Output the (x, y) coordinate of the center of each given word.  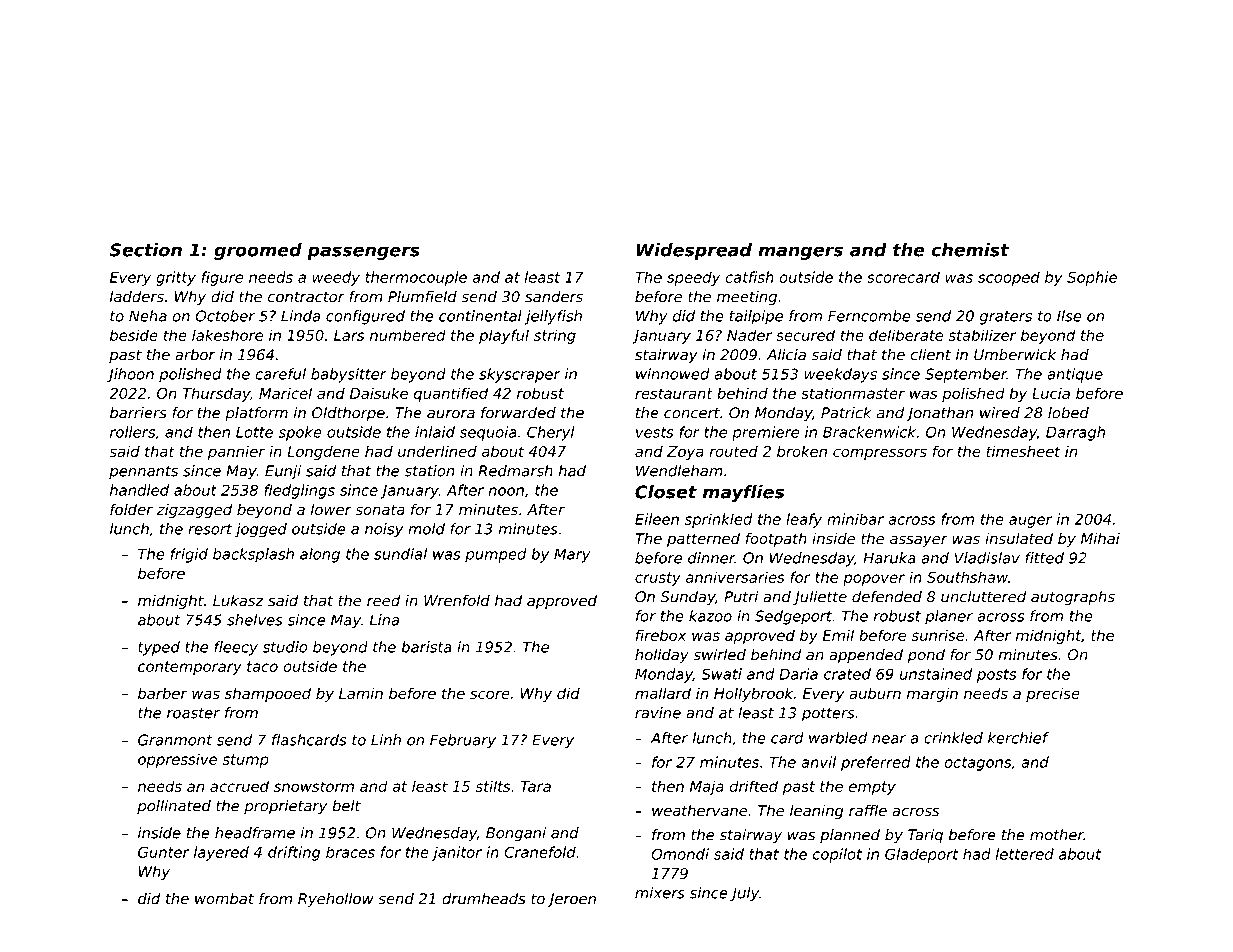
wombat (224, 899)
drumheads (484, 899)
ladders (137, 297)
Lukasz (238, 600)
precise (1053, 694)
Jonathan (939, 414)
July (744, 894)
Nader (749, 335)
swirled (719, 655)
